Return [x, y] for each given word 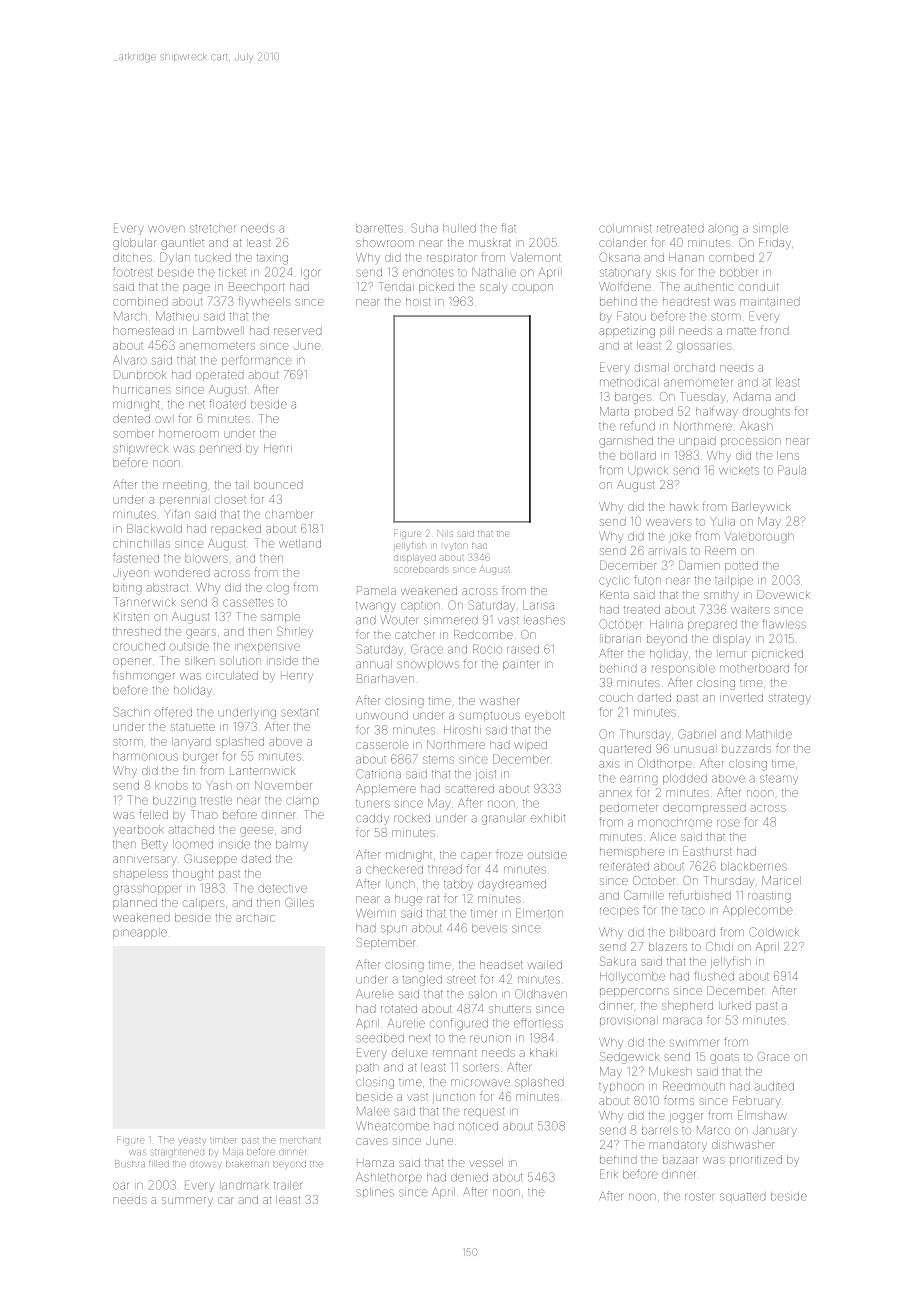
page [196, 289]
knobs [171, 785]
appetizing [627, 333]
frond [775, 330]
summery [187, 1202]
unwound [382, 715]
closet [230, 499]
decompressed [704, 807]
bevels [489, 928]
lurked [736, 1005]
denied [469, 1177]
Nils [445, 533]
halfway [717, 412]
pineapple [140, 934]
